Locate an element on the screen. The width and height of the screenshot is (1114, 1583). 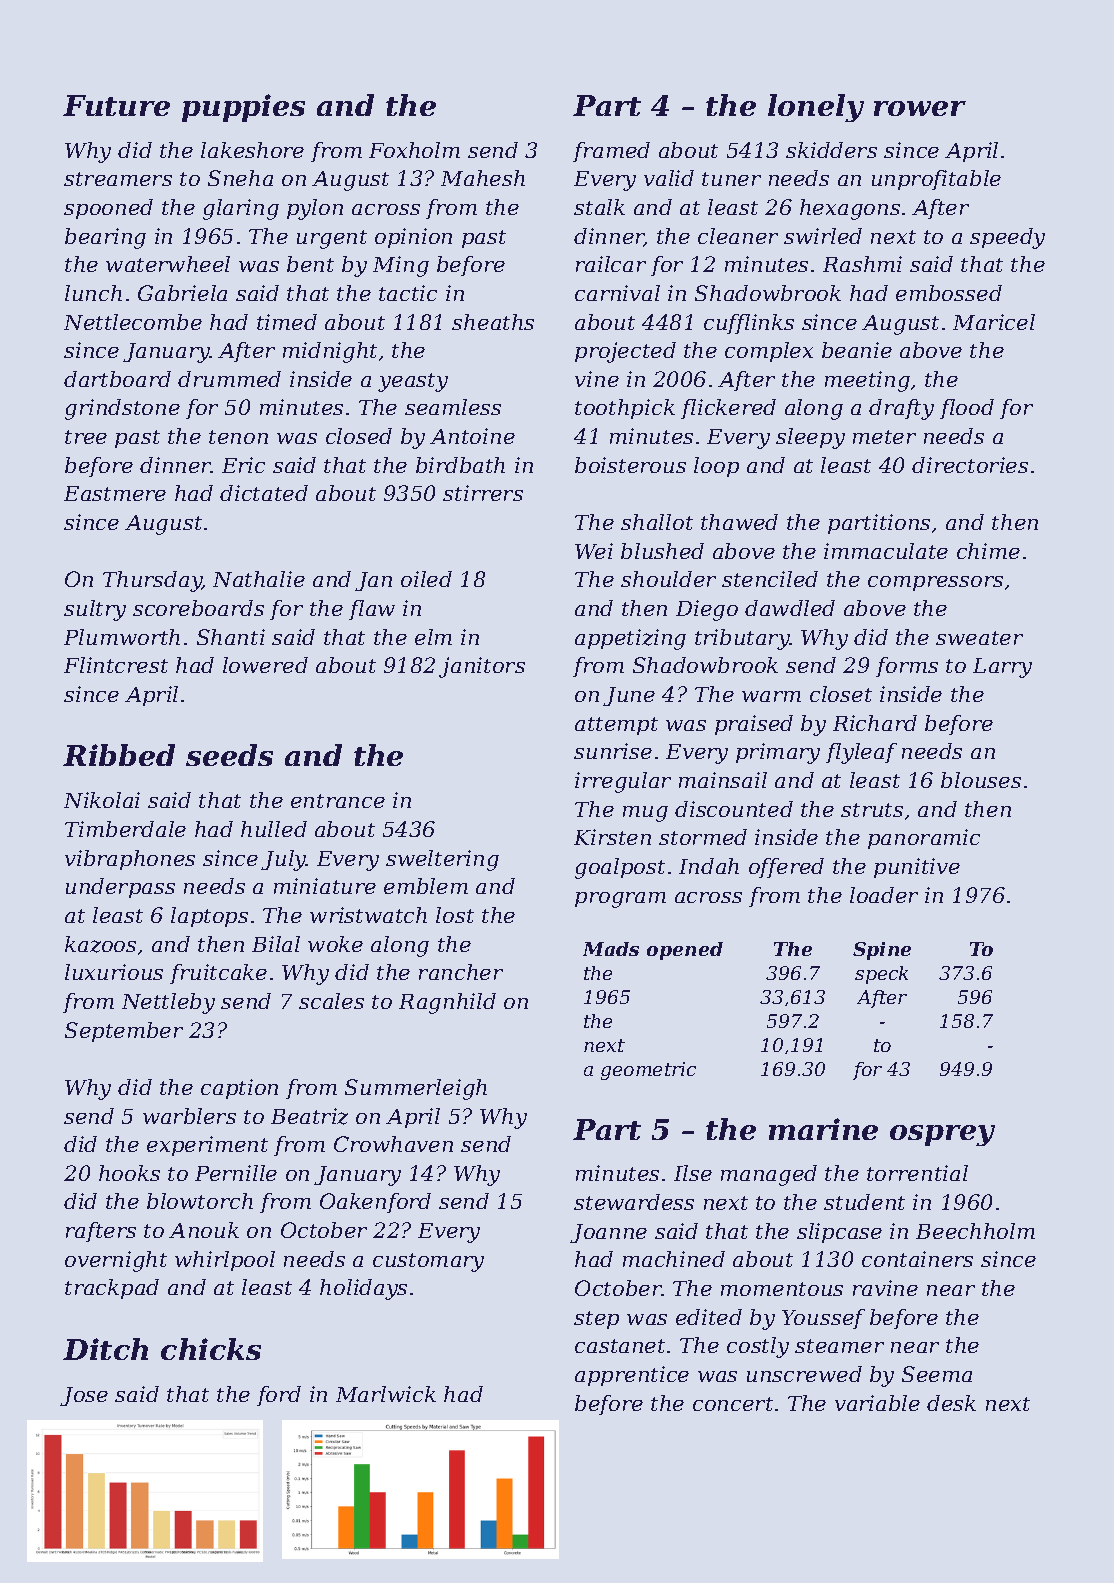
Jose is located at coordinates (84, 1396).
